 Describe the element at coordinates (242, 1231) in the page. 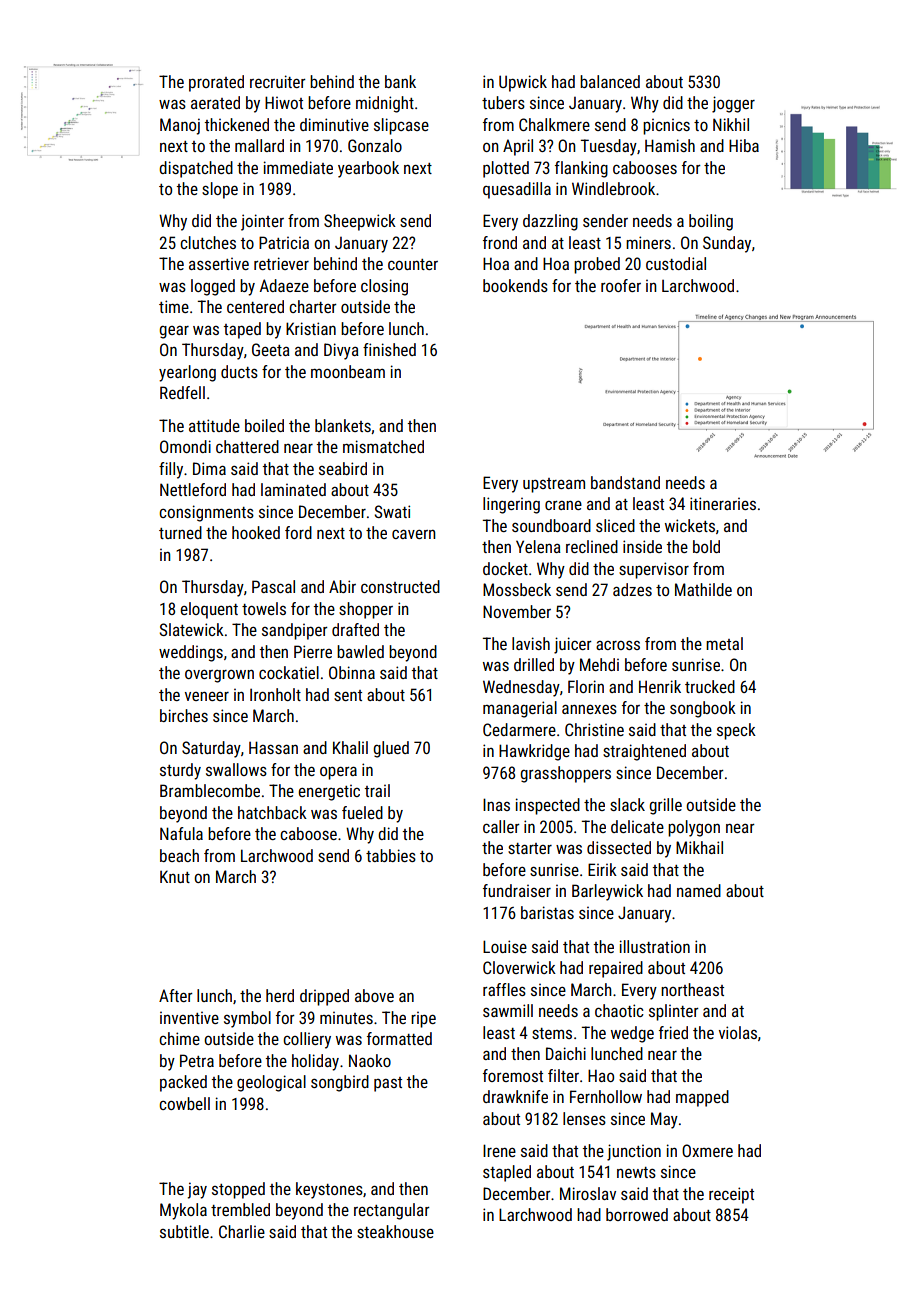

I see `Charlie` at that location.
